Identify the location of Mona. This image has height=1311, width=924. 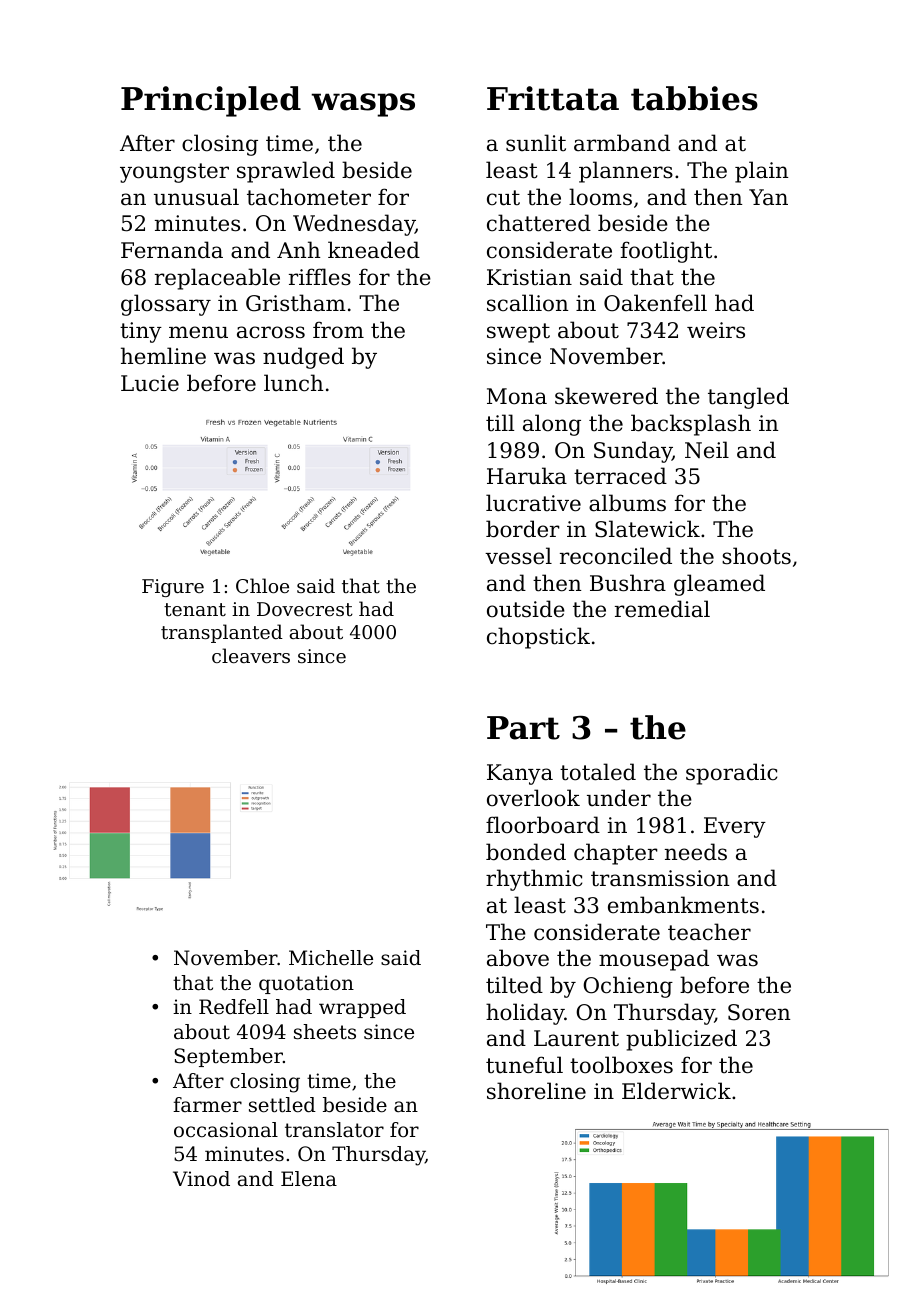
(517, 396).
